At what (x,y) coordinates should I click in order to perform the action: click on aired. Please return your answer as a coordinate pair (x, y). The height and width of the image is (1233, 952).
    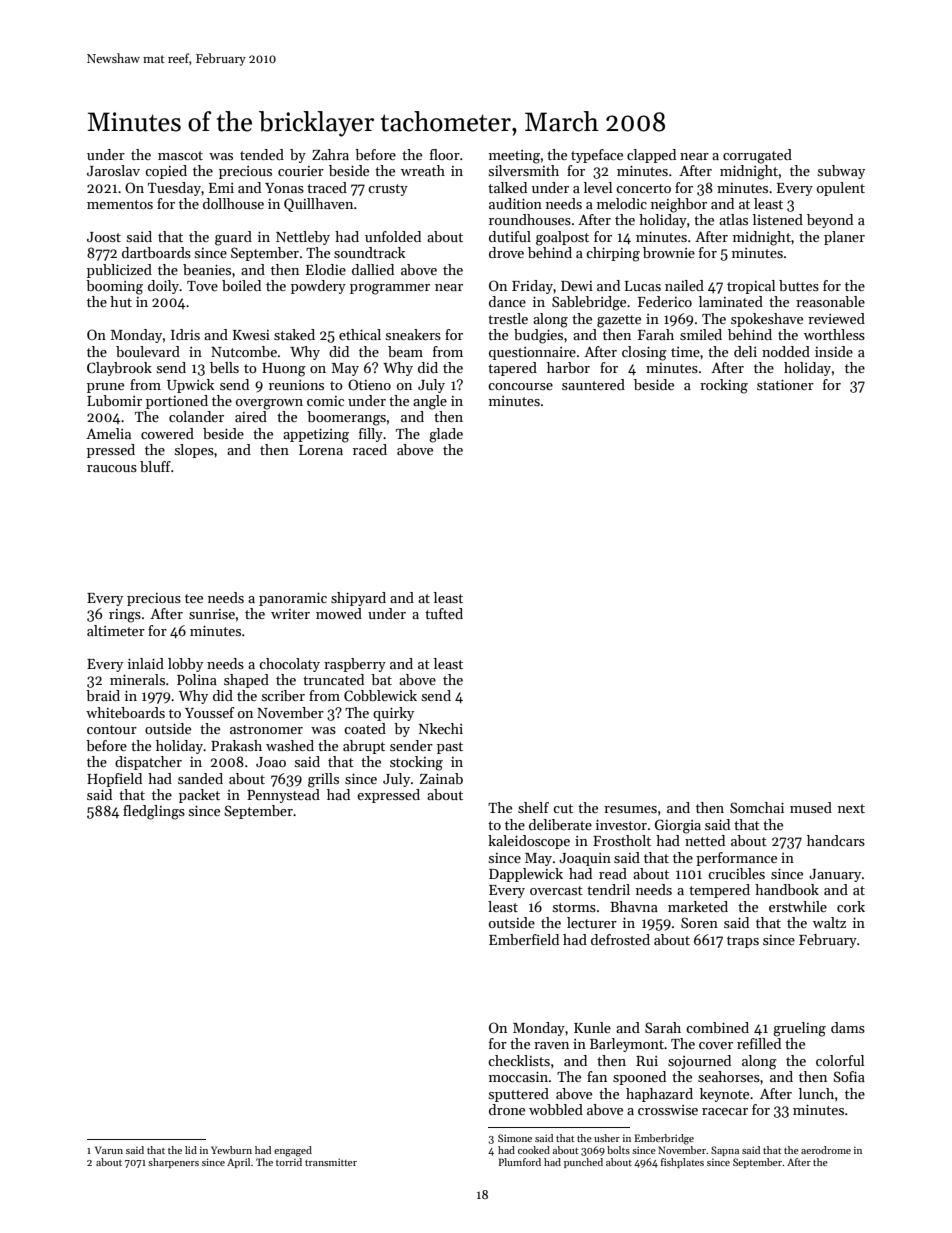
    Looking at the image, I should click on (251, 416).
